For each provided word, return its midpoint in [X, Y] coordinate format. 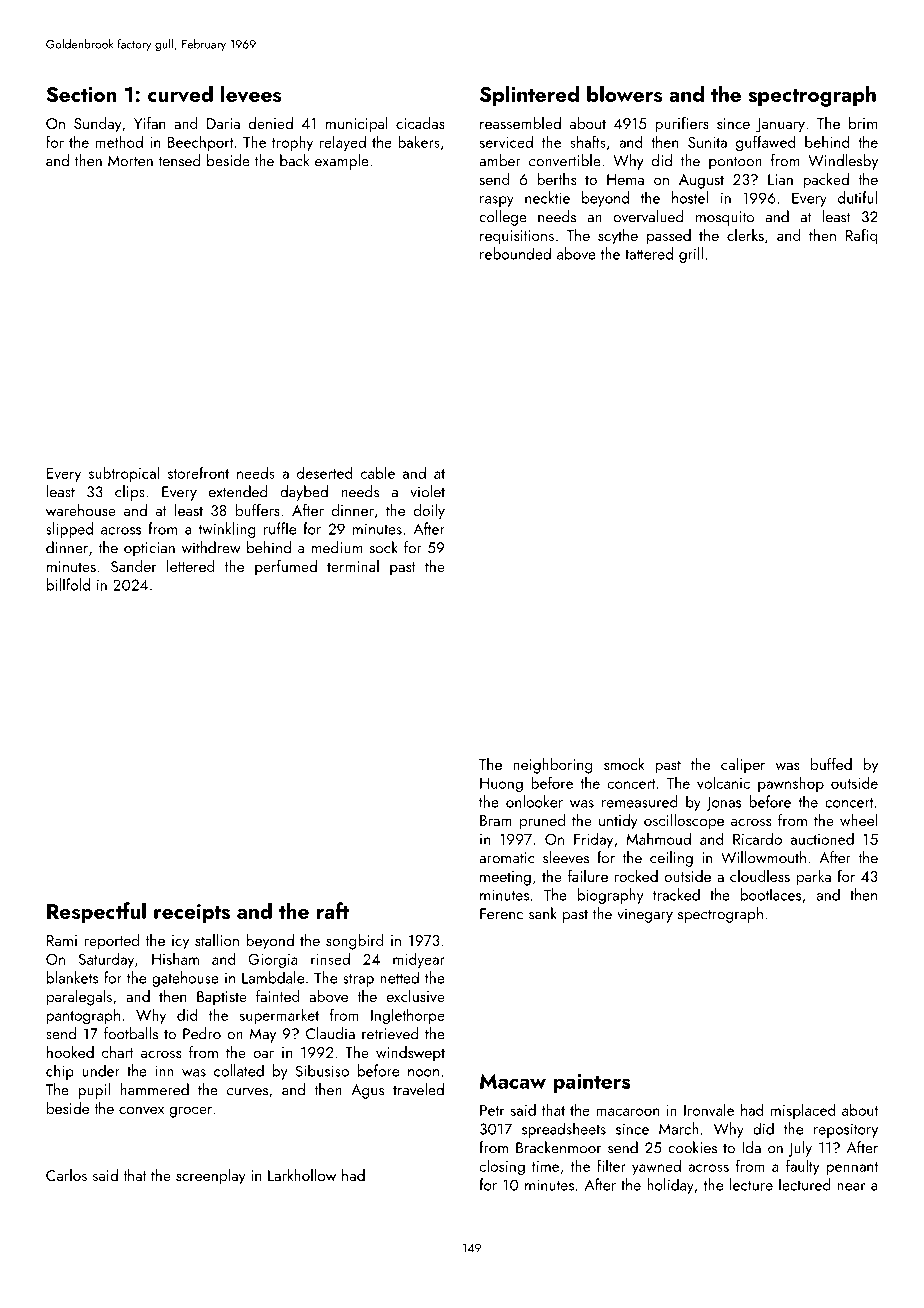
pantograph [83, 1016]
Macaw [513, 1081]
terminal [353, 566]
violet [427, 491]
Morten [130, 161]
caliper [743, 766]
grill [691, 255]
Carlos [66, 1175]
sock [384, 547]
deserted [324, 472]
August [701, 181]
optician [149, 549]
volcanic [723, 782]
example [342, 162]
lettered [190, 566]
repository [846, 1130]
